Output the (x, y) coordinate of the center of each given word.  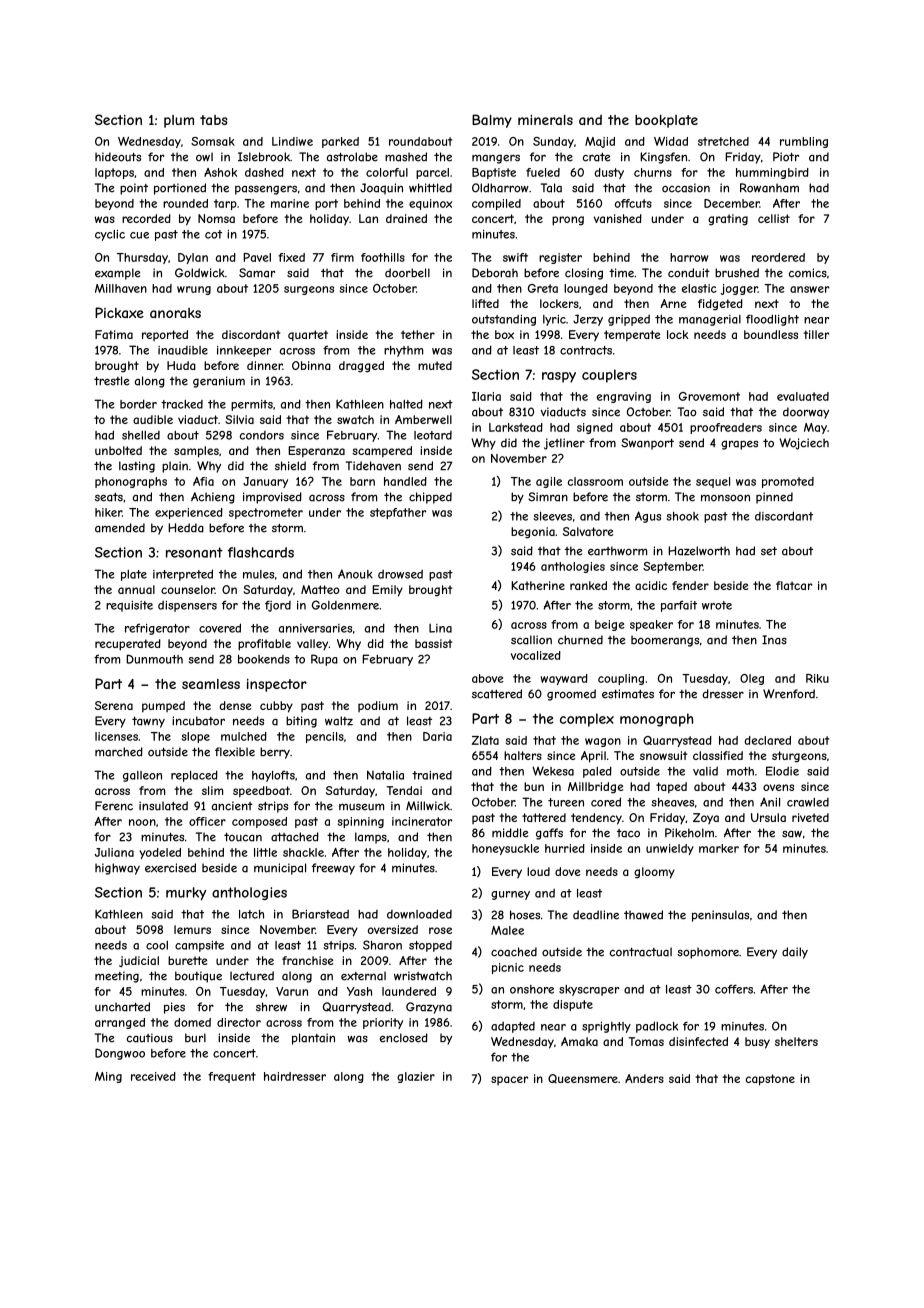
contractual (641, 952)
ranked (588, 585)
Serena (114, 705)
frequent (232, 1077)
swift (515, 257)
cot (213, 234)
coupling (621, 679)
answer (809, 289)
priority (383, 1023)
